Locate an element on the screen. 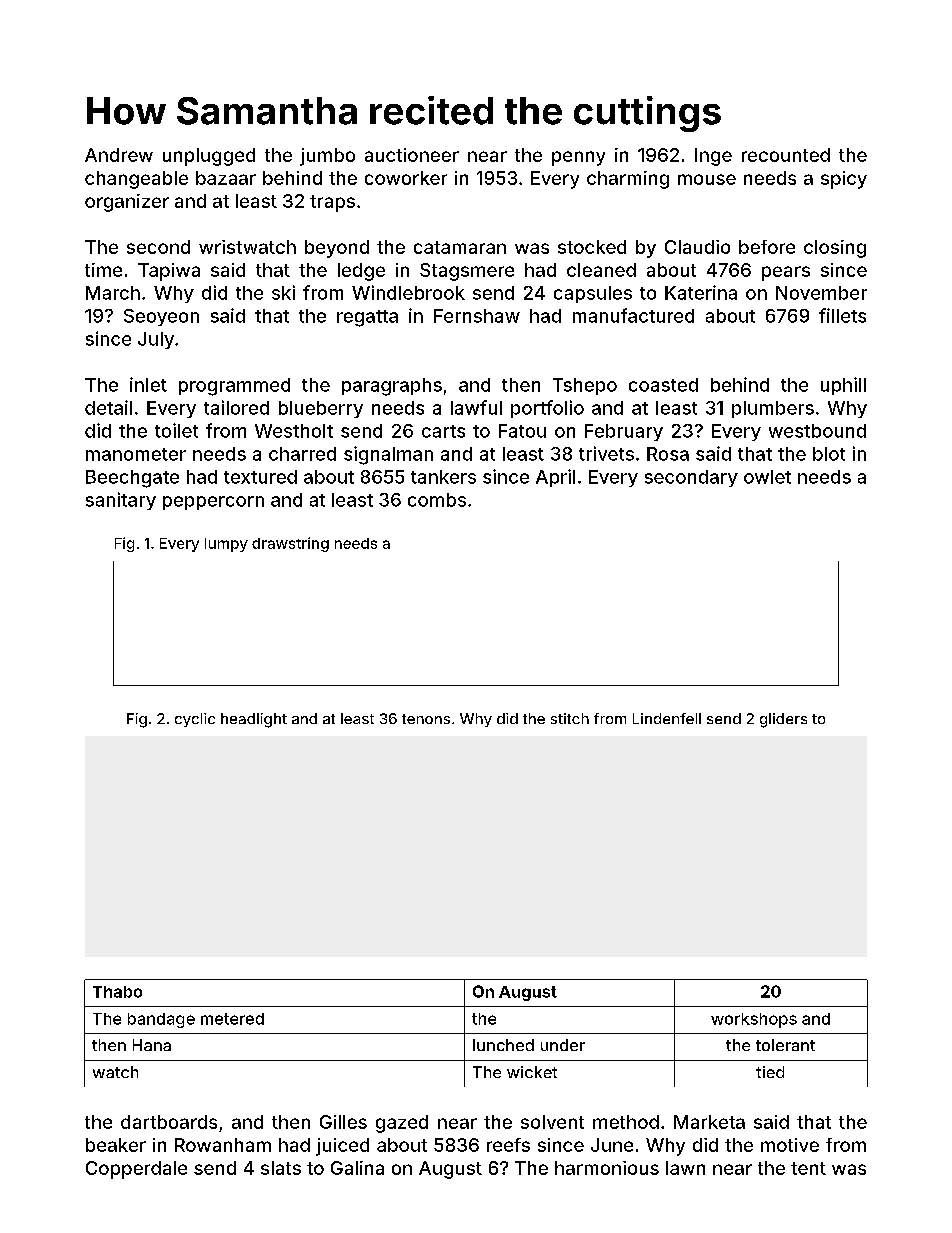 The image size is (952, 1233). manufactured is located at coordinates (633, 315).
